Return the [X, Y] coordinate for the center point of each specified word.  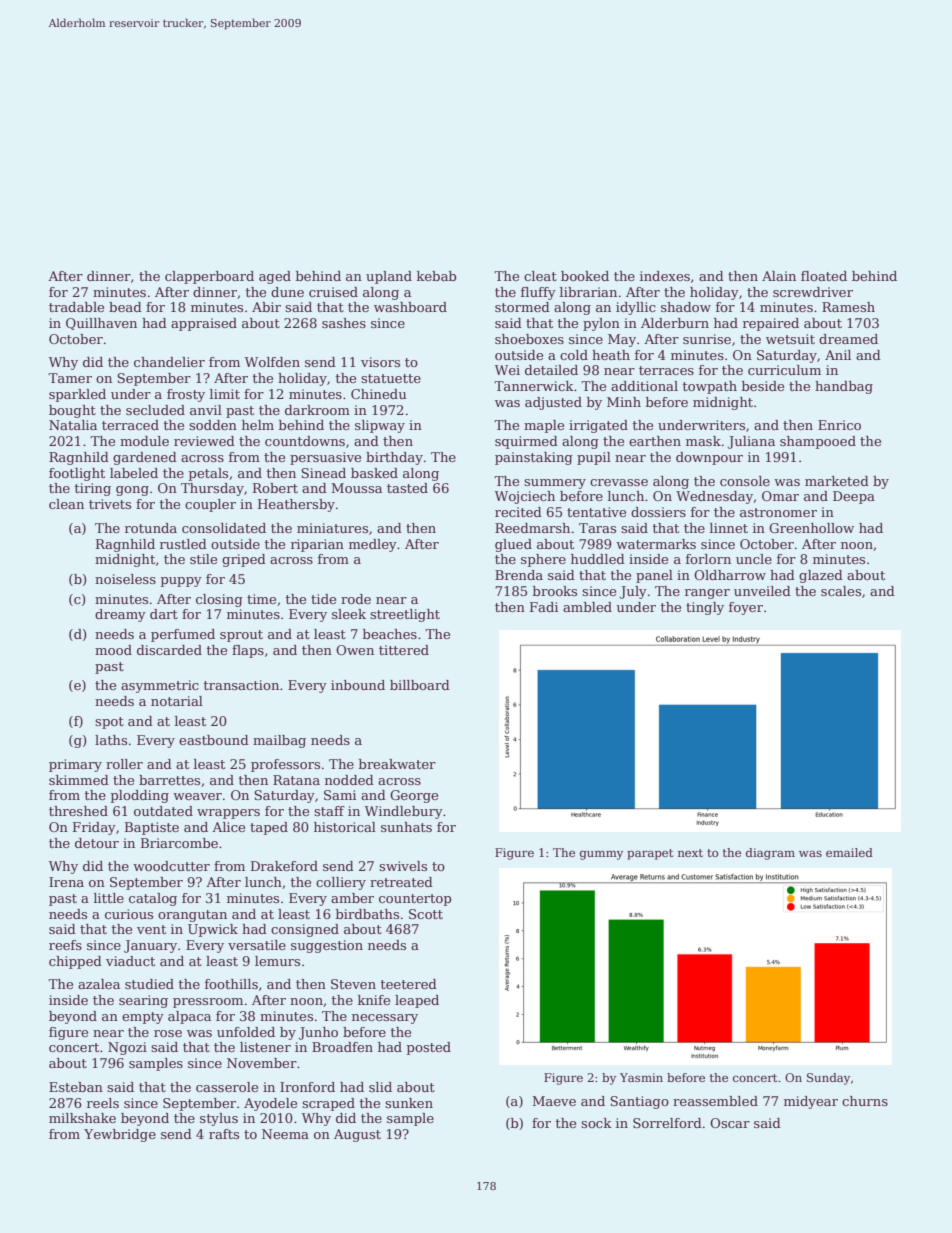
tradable [76, 307]
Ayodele [270, 1104]
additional [644, 386]
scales [841, 591]
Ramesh [848, 307]
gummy [601, 855]
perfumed [183, 635]
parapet [650, 854]
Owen [355, 650]
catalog [153, 899]
